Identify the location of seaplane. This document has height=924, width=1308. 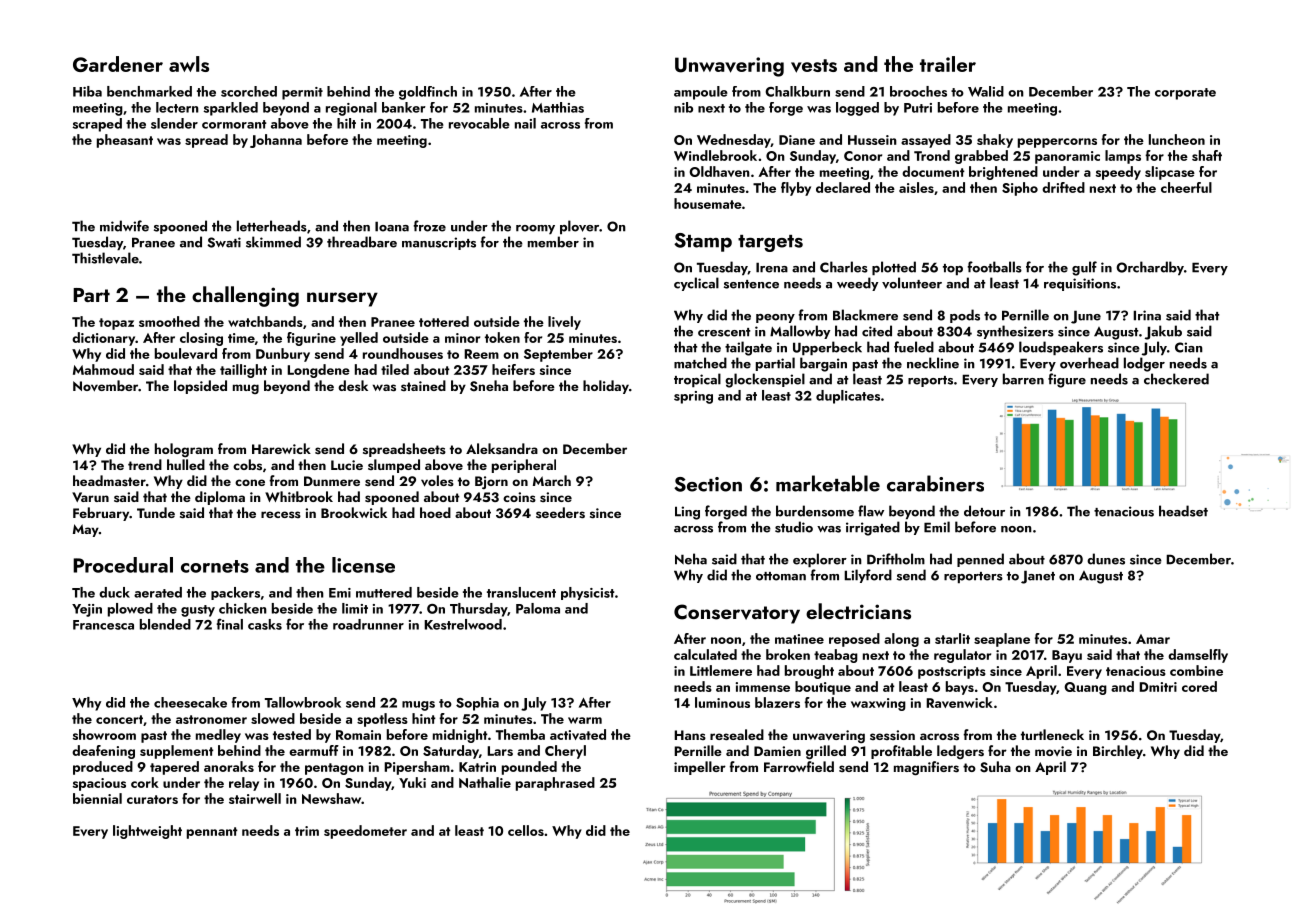
(1002, 640).
